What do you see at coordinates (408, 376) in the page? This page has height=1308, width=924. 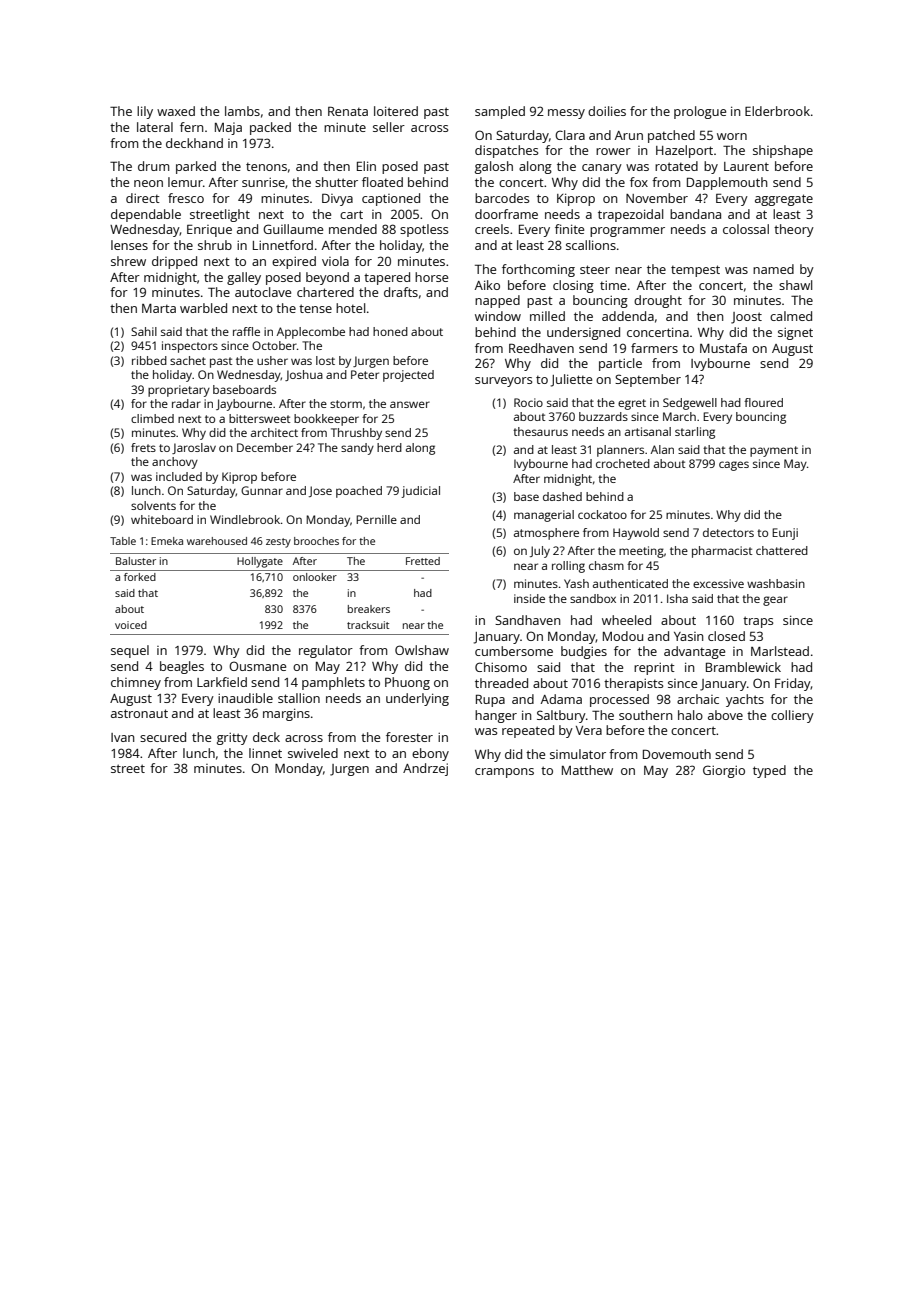 I see `projected` at bounding box center [408, 376].
